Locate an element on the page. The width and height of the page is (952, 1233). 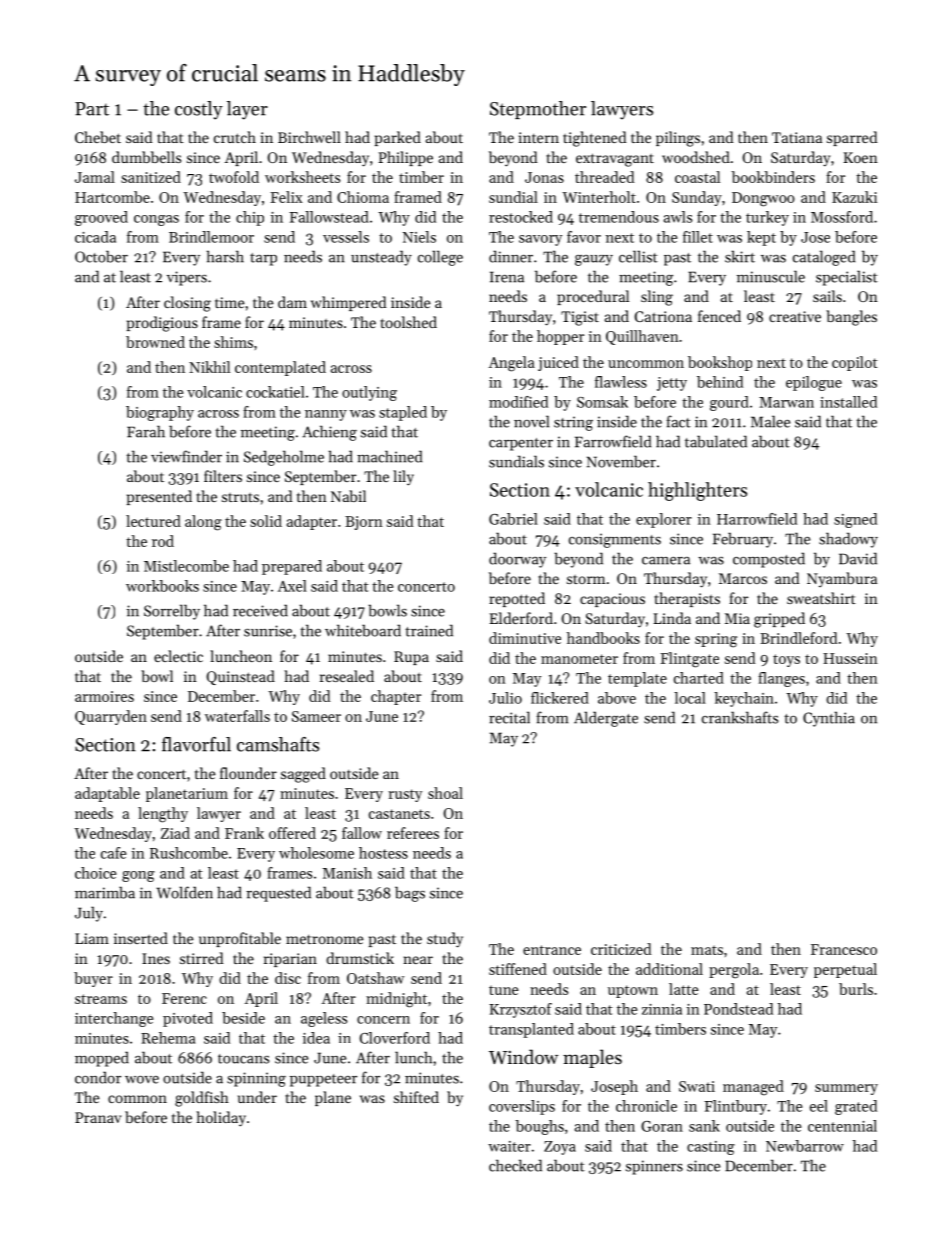
bags is located at coordinates (410, 894).
